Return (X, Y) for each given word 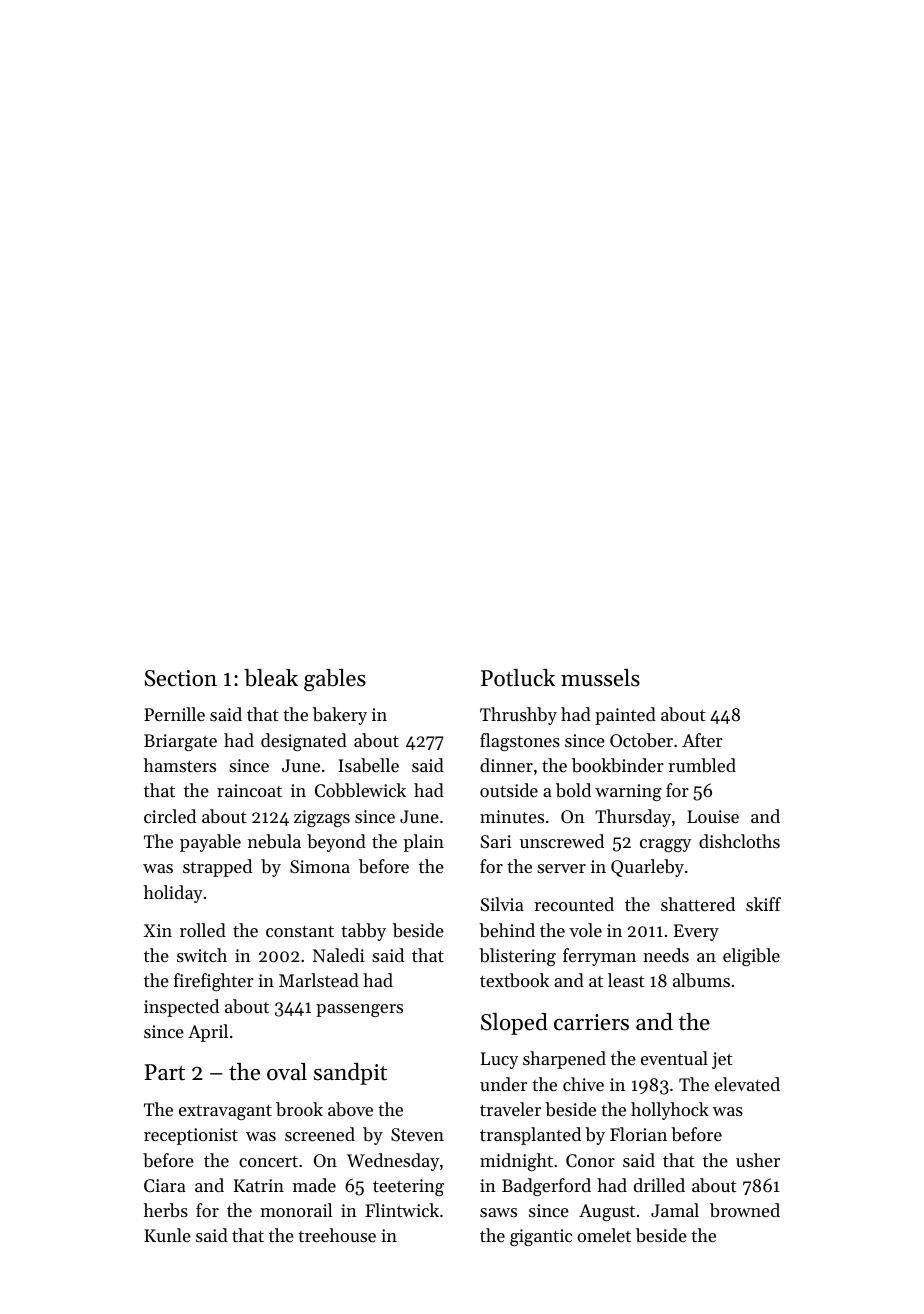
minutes (512, 816)
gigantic (541, 1237)
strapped (217, 868)
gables (335, 680)
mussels (600, 678)
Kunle (167, 1235)
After (702, 740)
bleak (271, 678)
